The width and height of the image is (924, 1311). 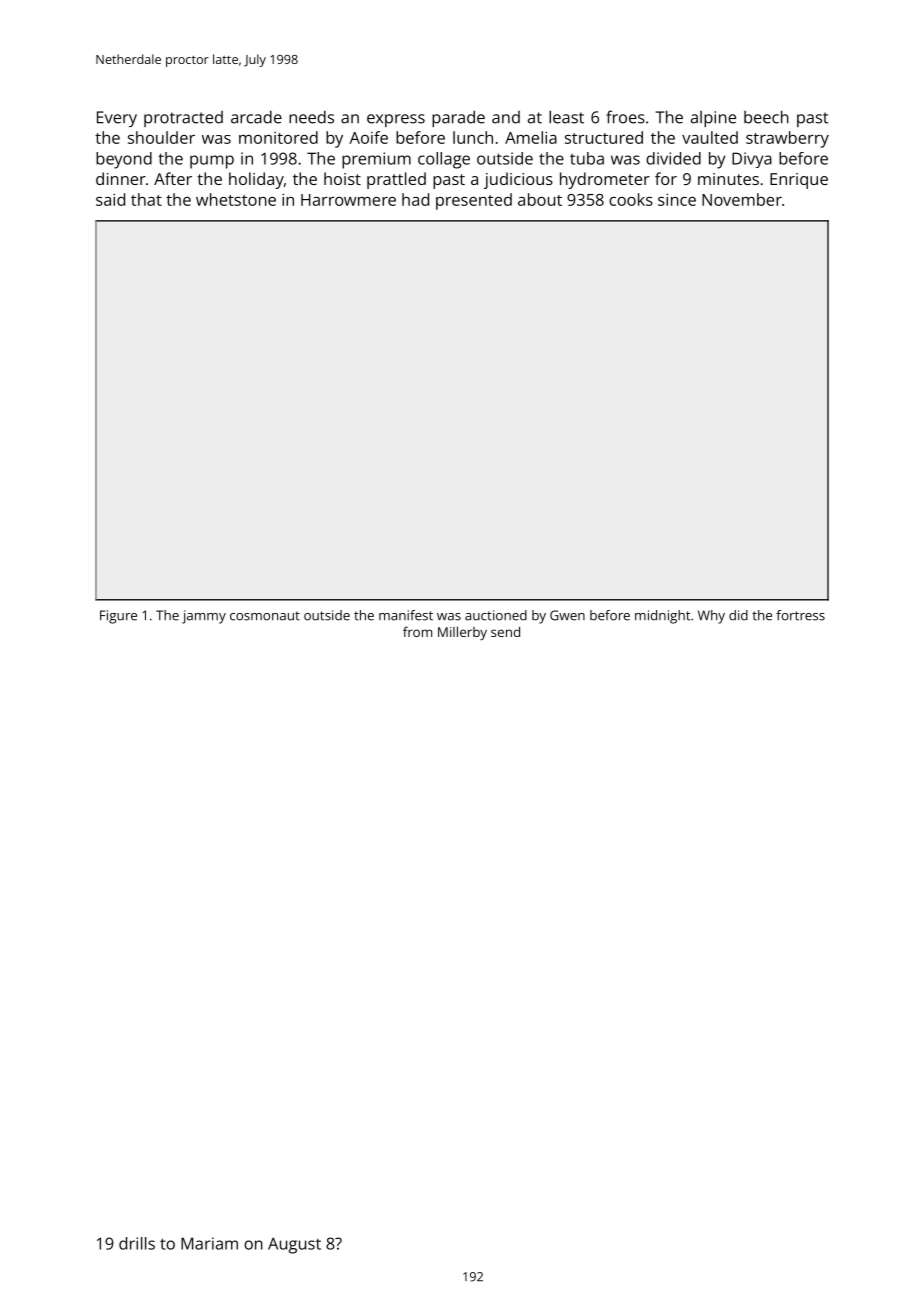 What do you see at coordinates (294, 1245) in the image?
I see `August` at bounding box center [294, 1245].
